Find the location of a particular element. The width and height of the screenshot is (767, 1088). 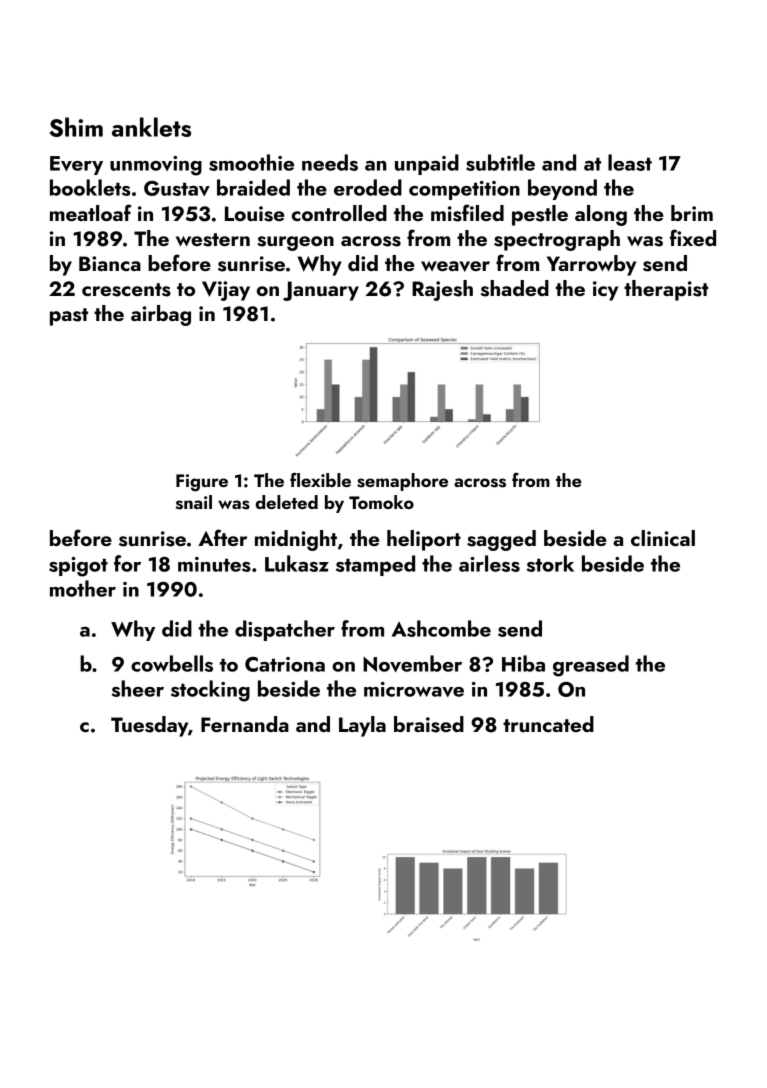

clinical is located at coordinates (663, 538).
